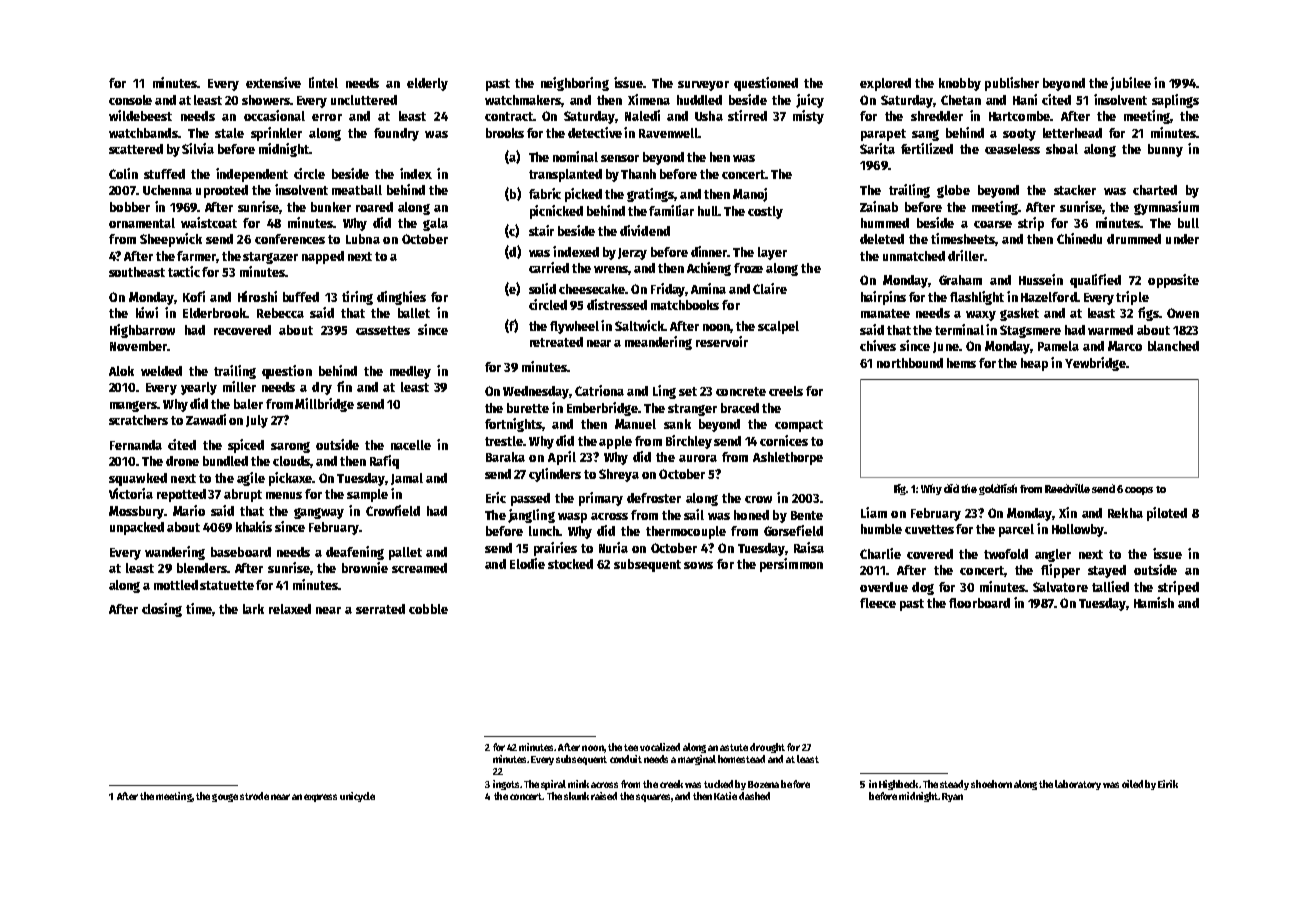  What do you see at coordinates (953, 191) in the image?
I see `globe` at bounding box center [953, 191].
